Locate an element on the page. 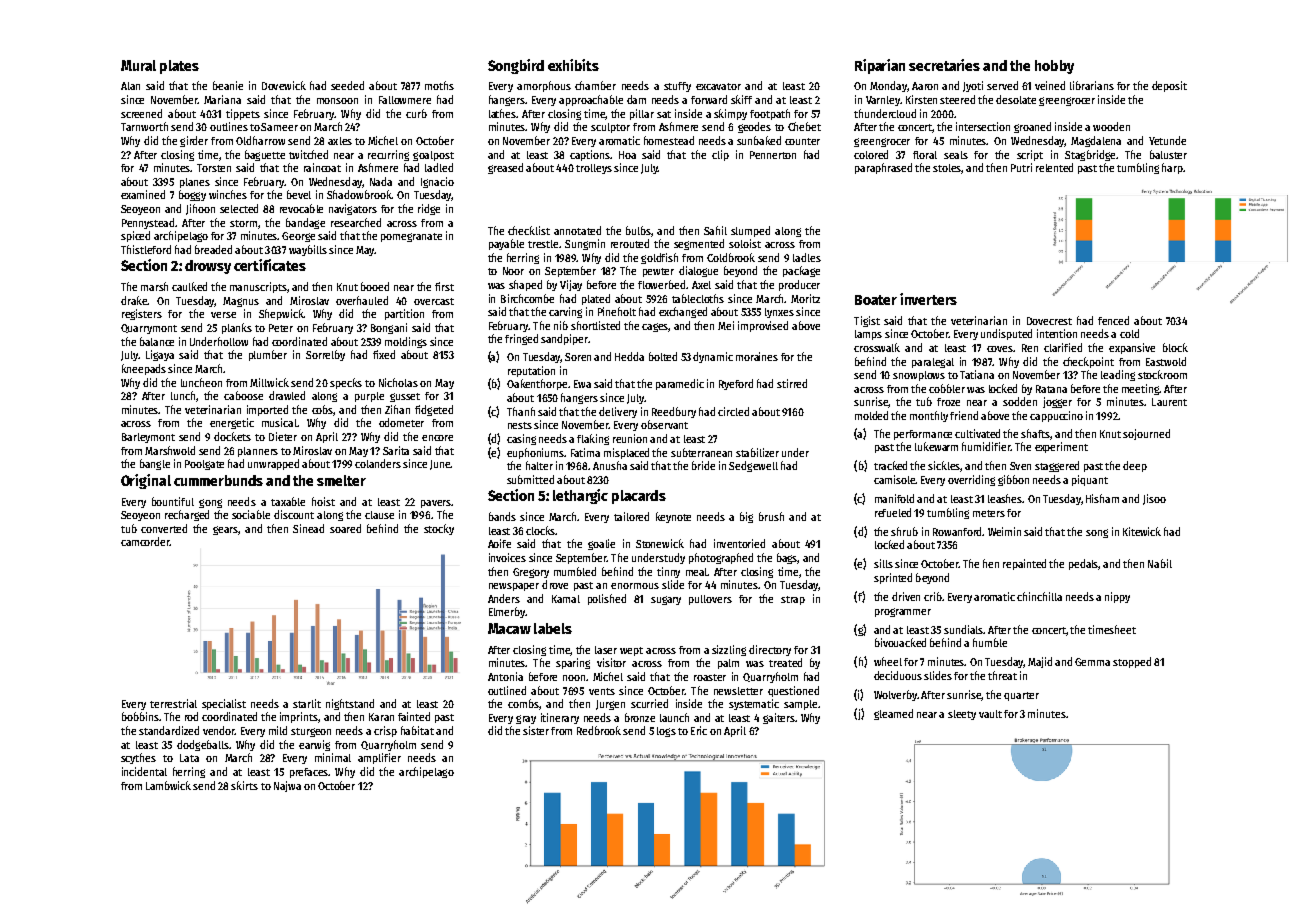 The width and height of the page is (1308, 924). inverters is located at coordinates (928, 299).
